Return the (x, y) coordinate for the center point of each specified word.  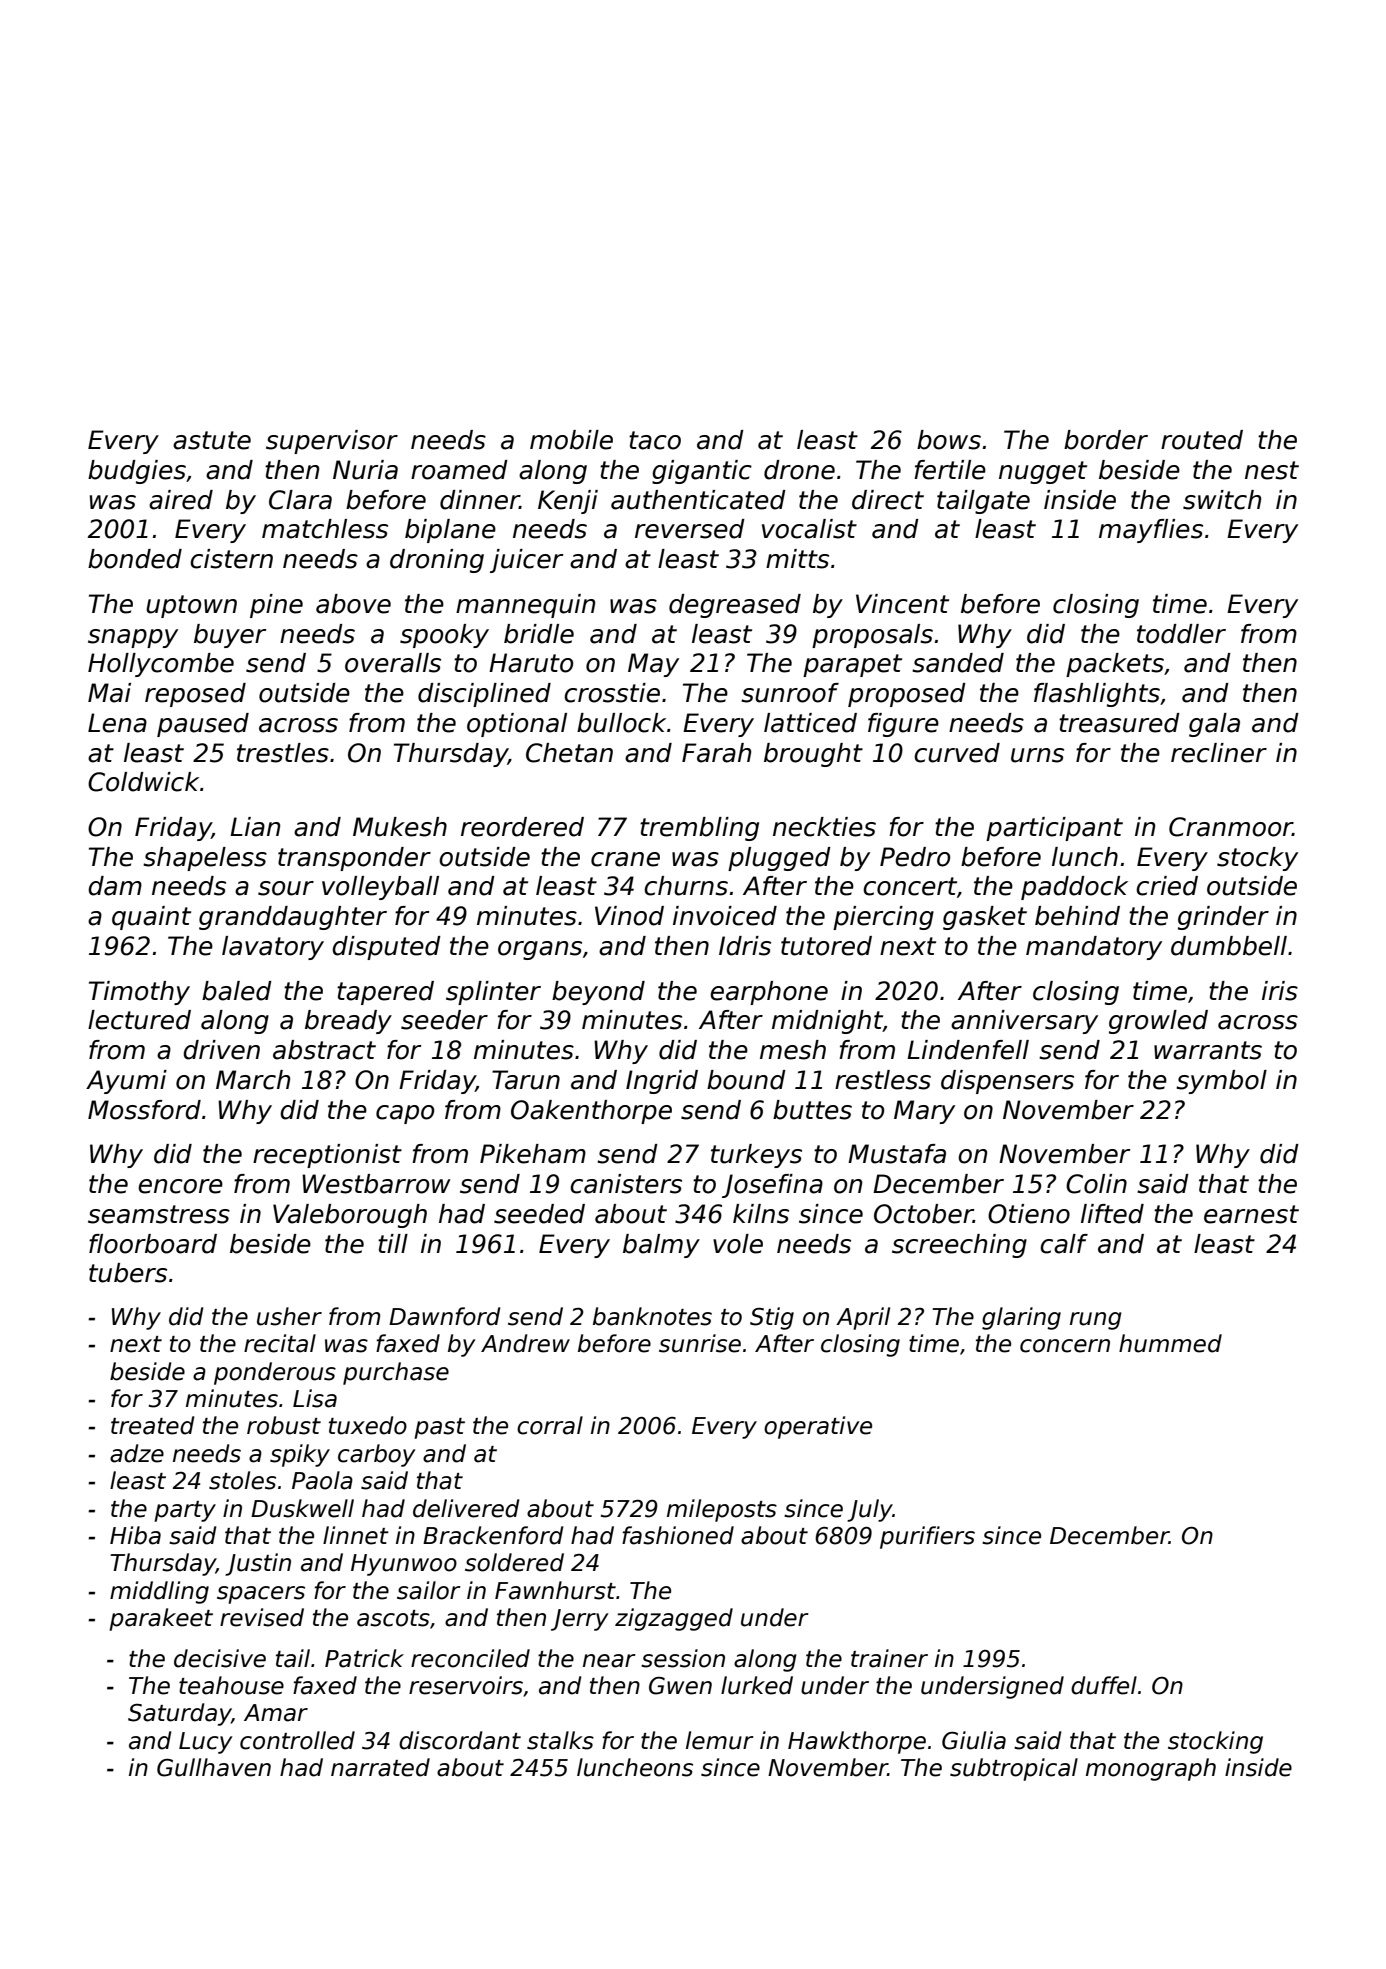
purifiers (927, 1537)
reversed (690, 529)
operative (818, 1427)
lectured (139, 1020)
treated (153, 1425)
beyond (598, 993)
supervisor (332, 442)
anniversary (1024, 1022)
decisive (220, 1658)
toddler (1181, 634)
